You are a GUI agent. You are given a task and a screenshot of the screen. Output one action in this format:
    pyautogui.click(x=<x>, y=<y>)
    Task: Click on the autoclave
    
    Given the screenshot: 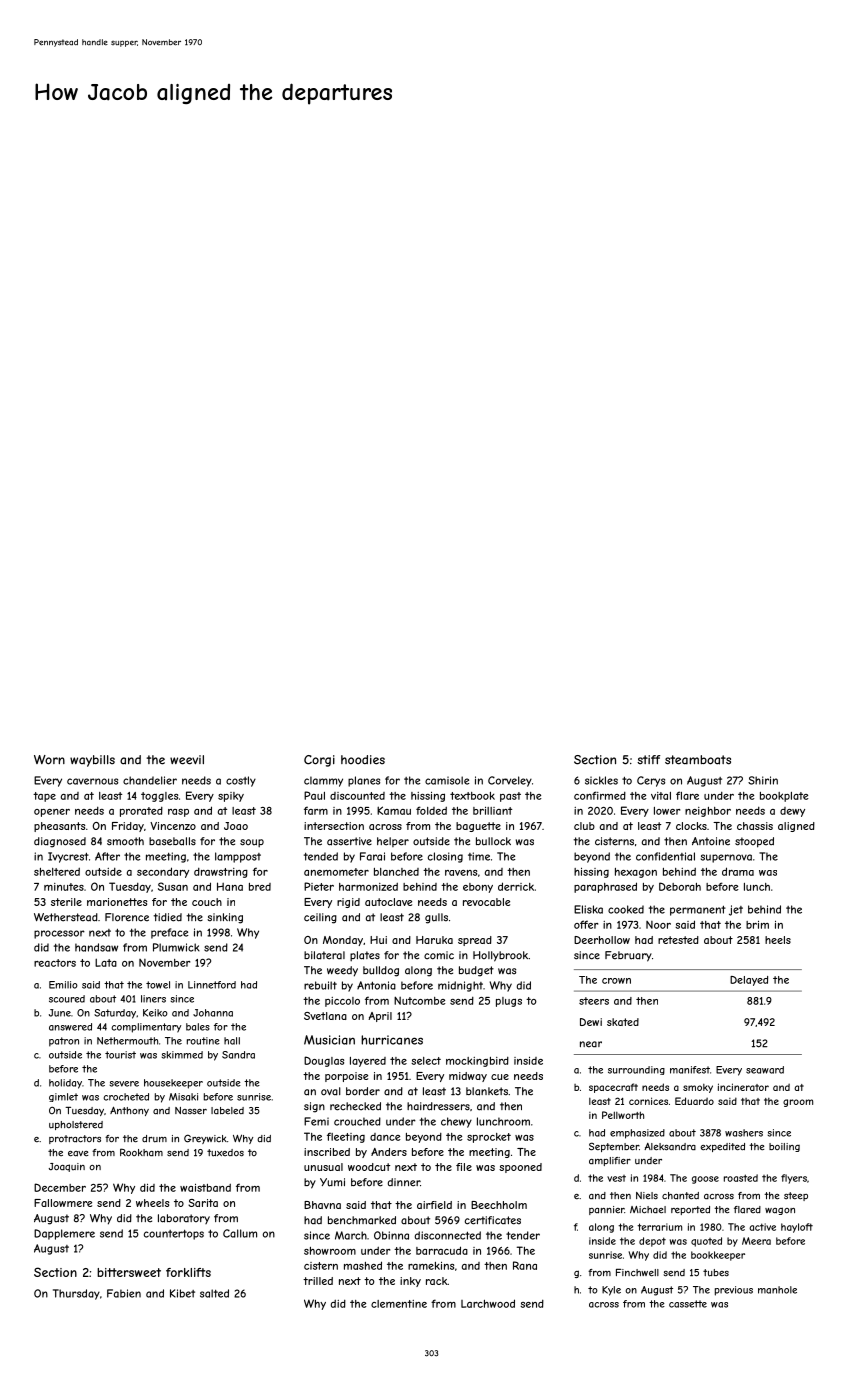 What is the action you would take?
    pyautogui.click(x=388, y=902)
